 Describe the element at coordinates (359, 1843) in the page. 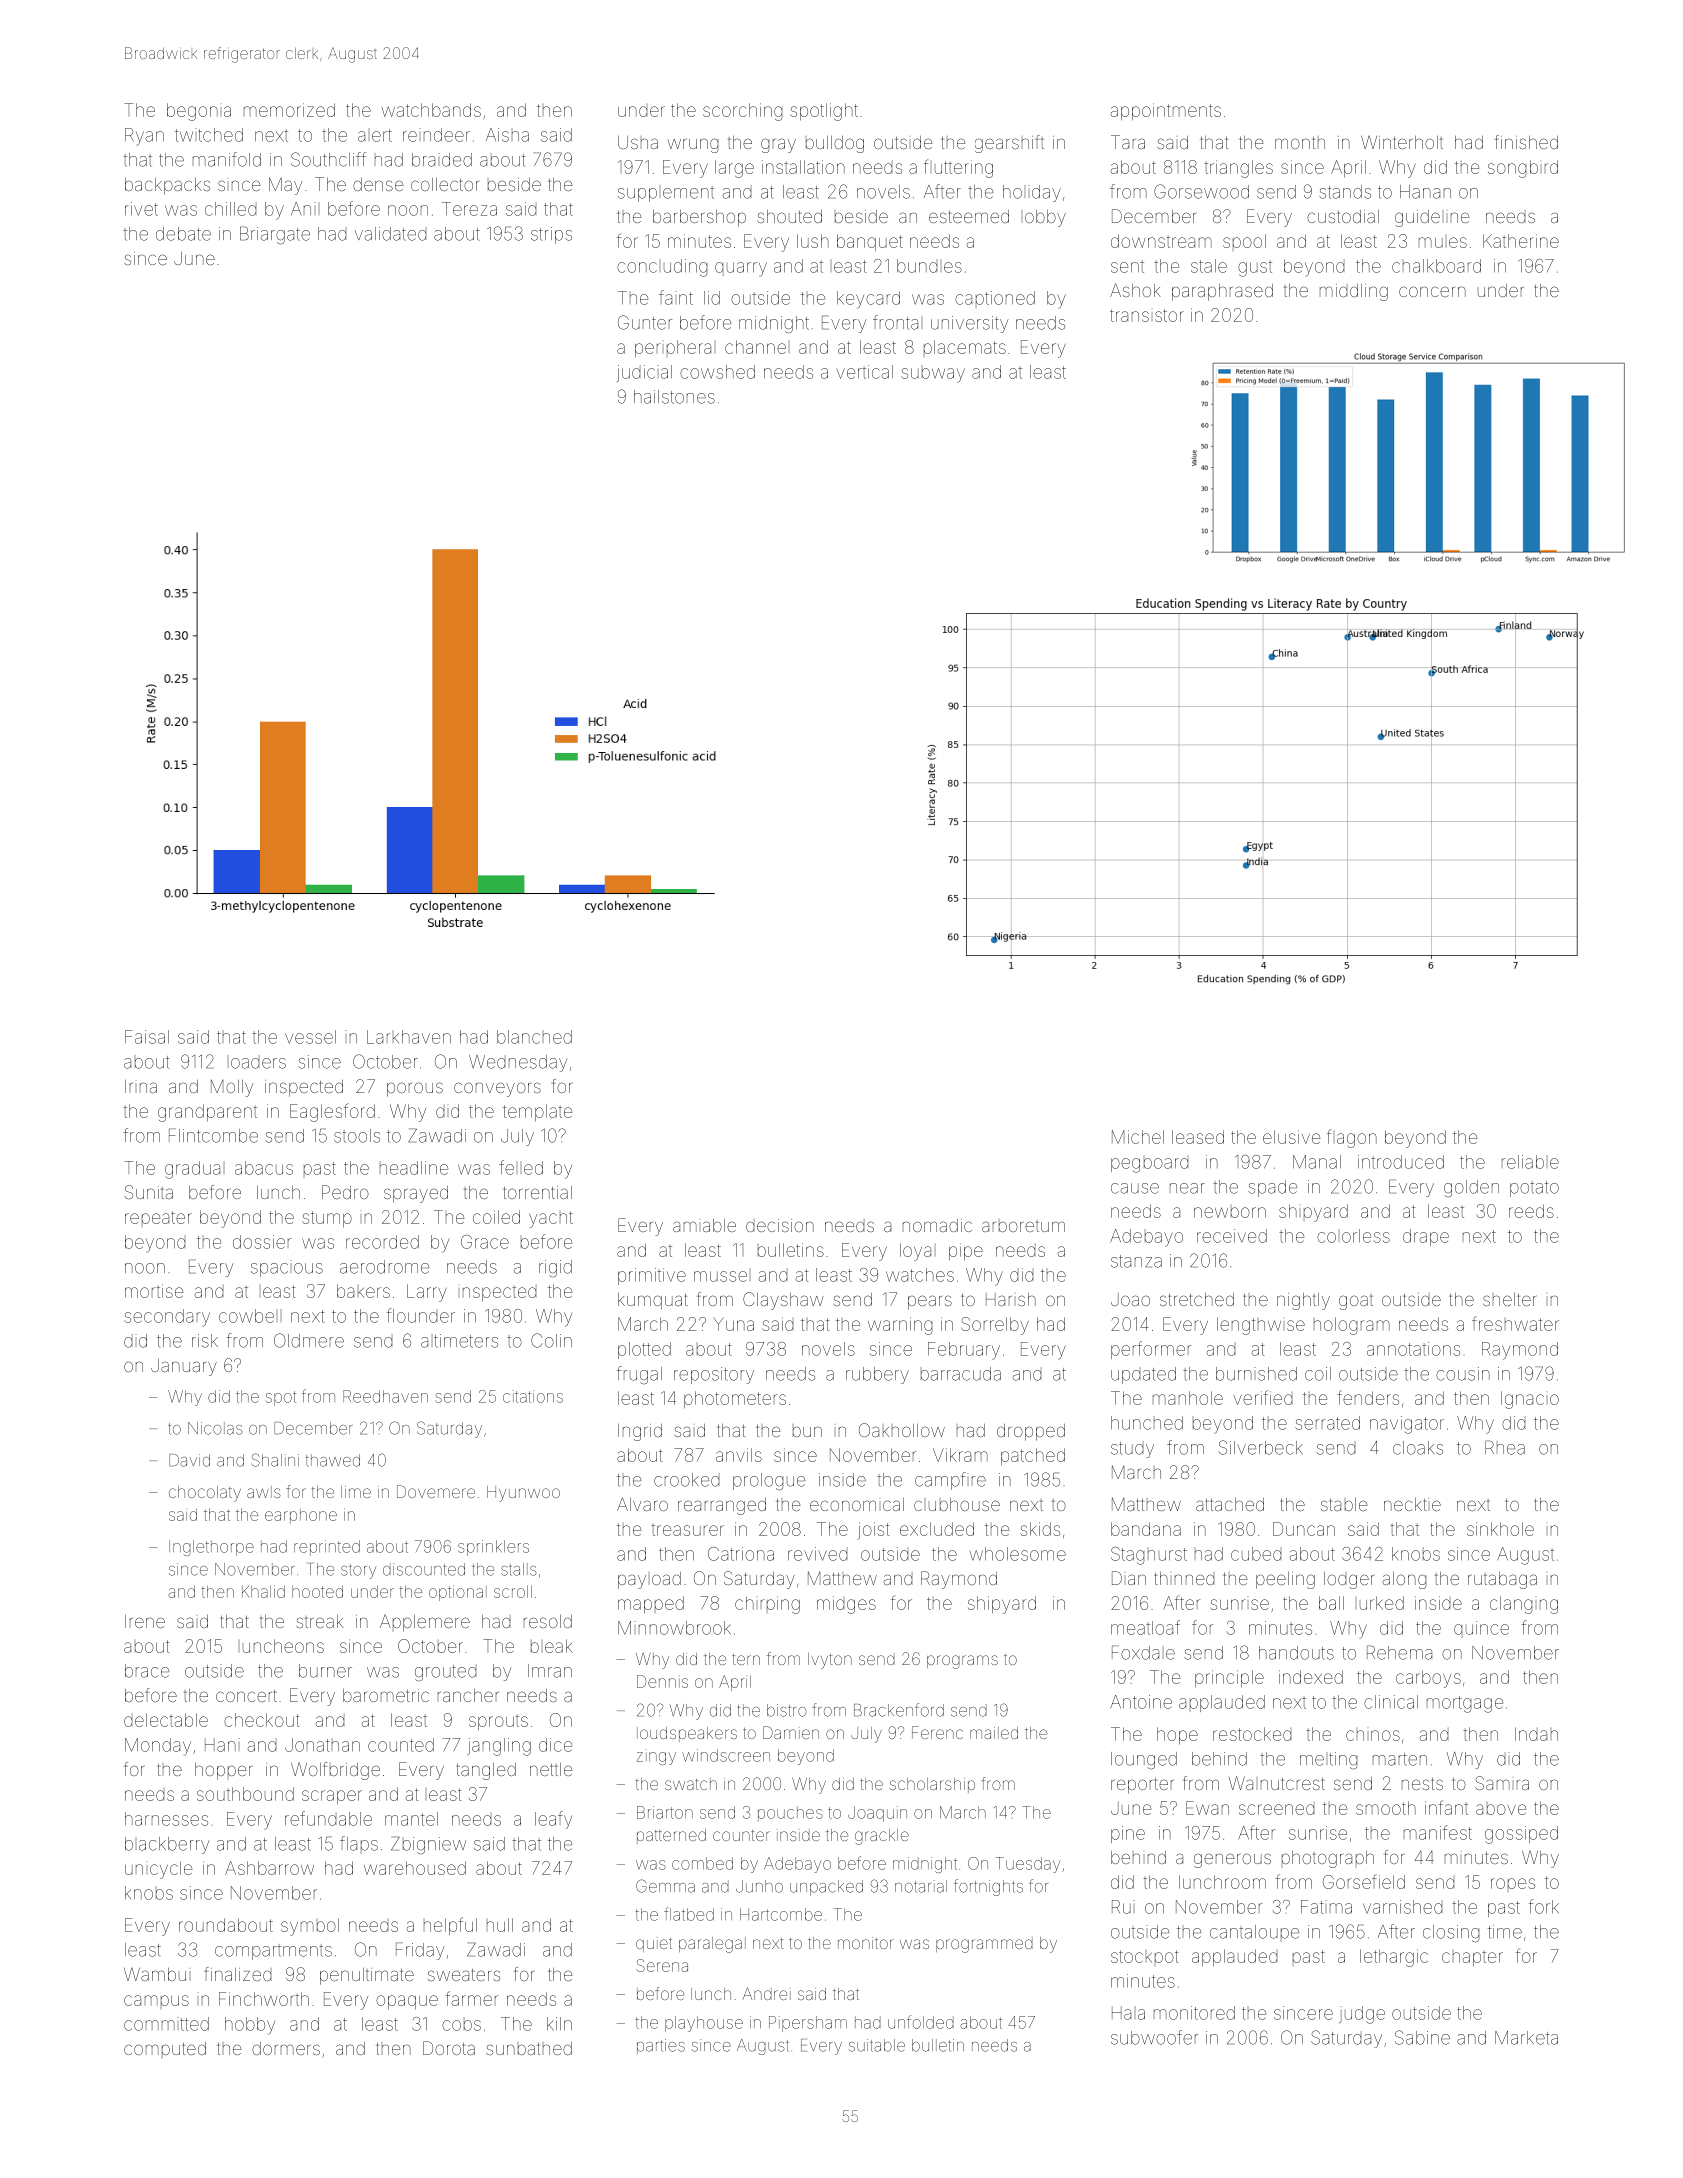

I see `flaps` at that location.
